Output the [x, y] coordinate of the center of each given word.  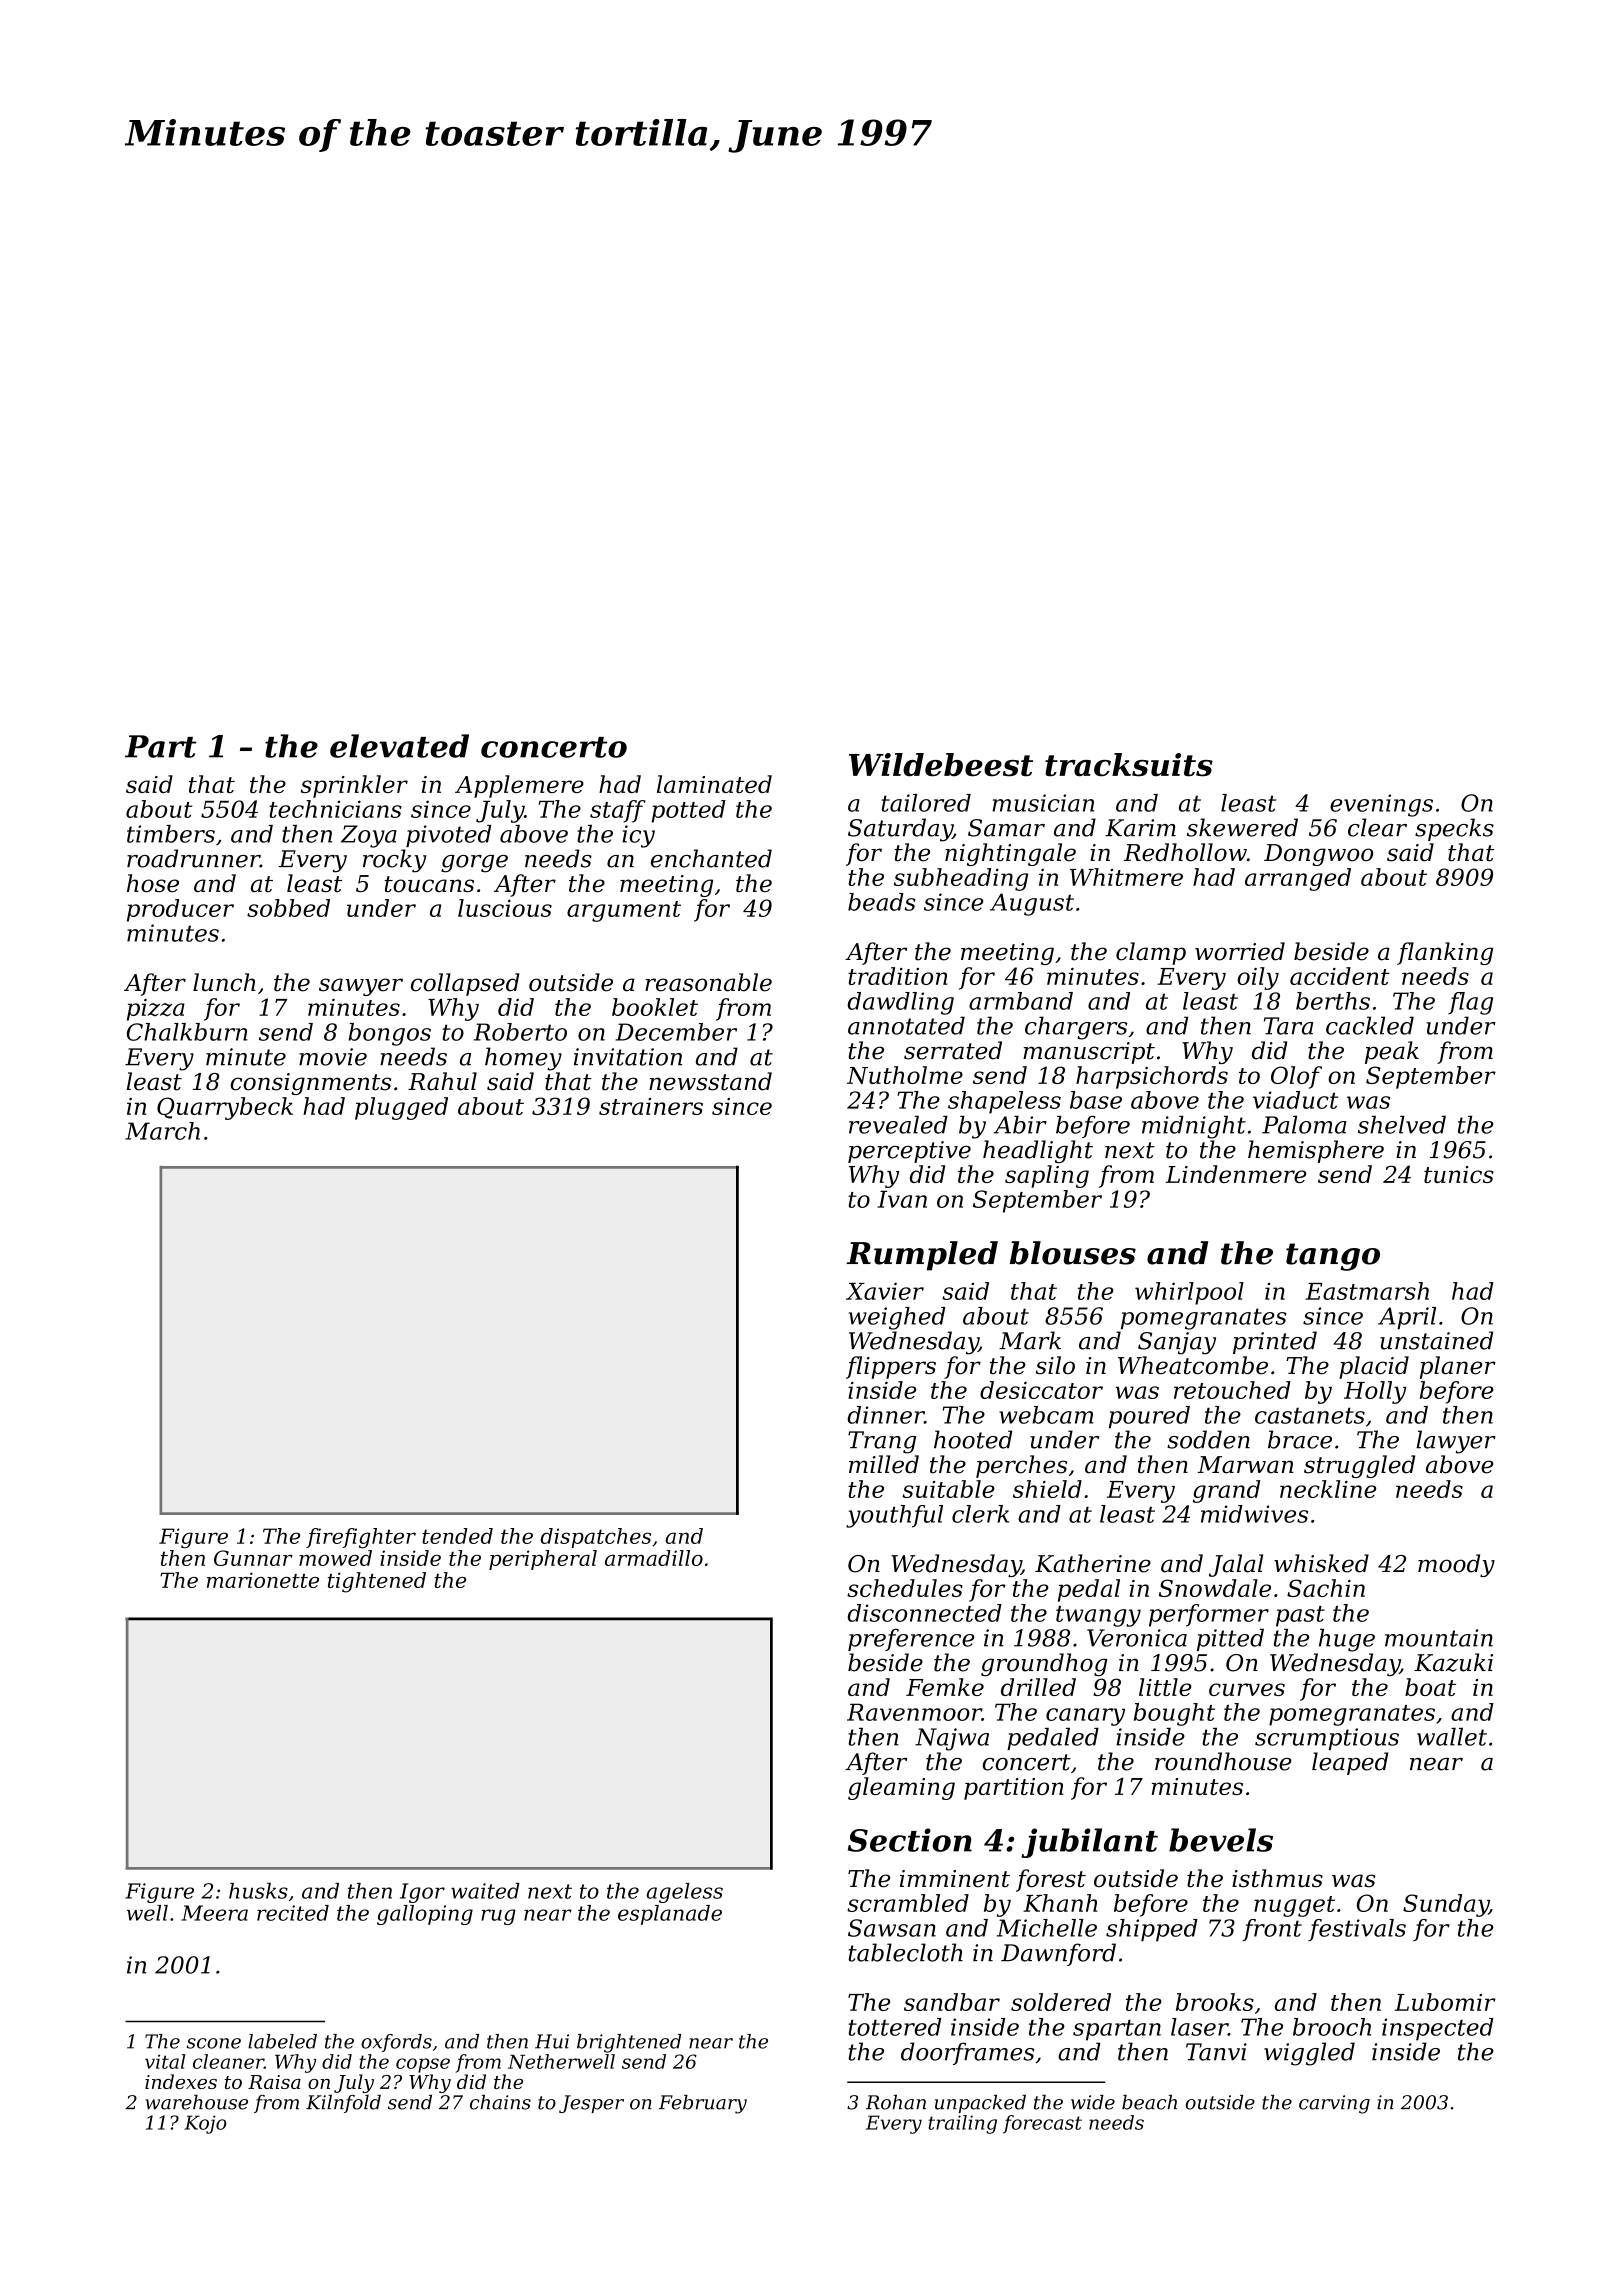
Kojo [205, 2124]
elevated [399, 746]
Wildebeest [941, 765]
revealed [898, 1124]
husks [258, 1891]
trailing [962, 2124]
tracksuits [1129, 765]
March [162, 1131]
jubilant [1089, 1843]
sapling [1047, 1176]
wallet [1452, 1737]
